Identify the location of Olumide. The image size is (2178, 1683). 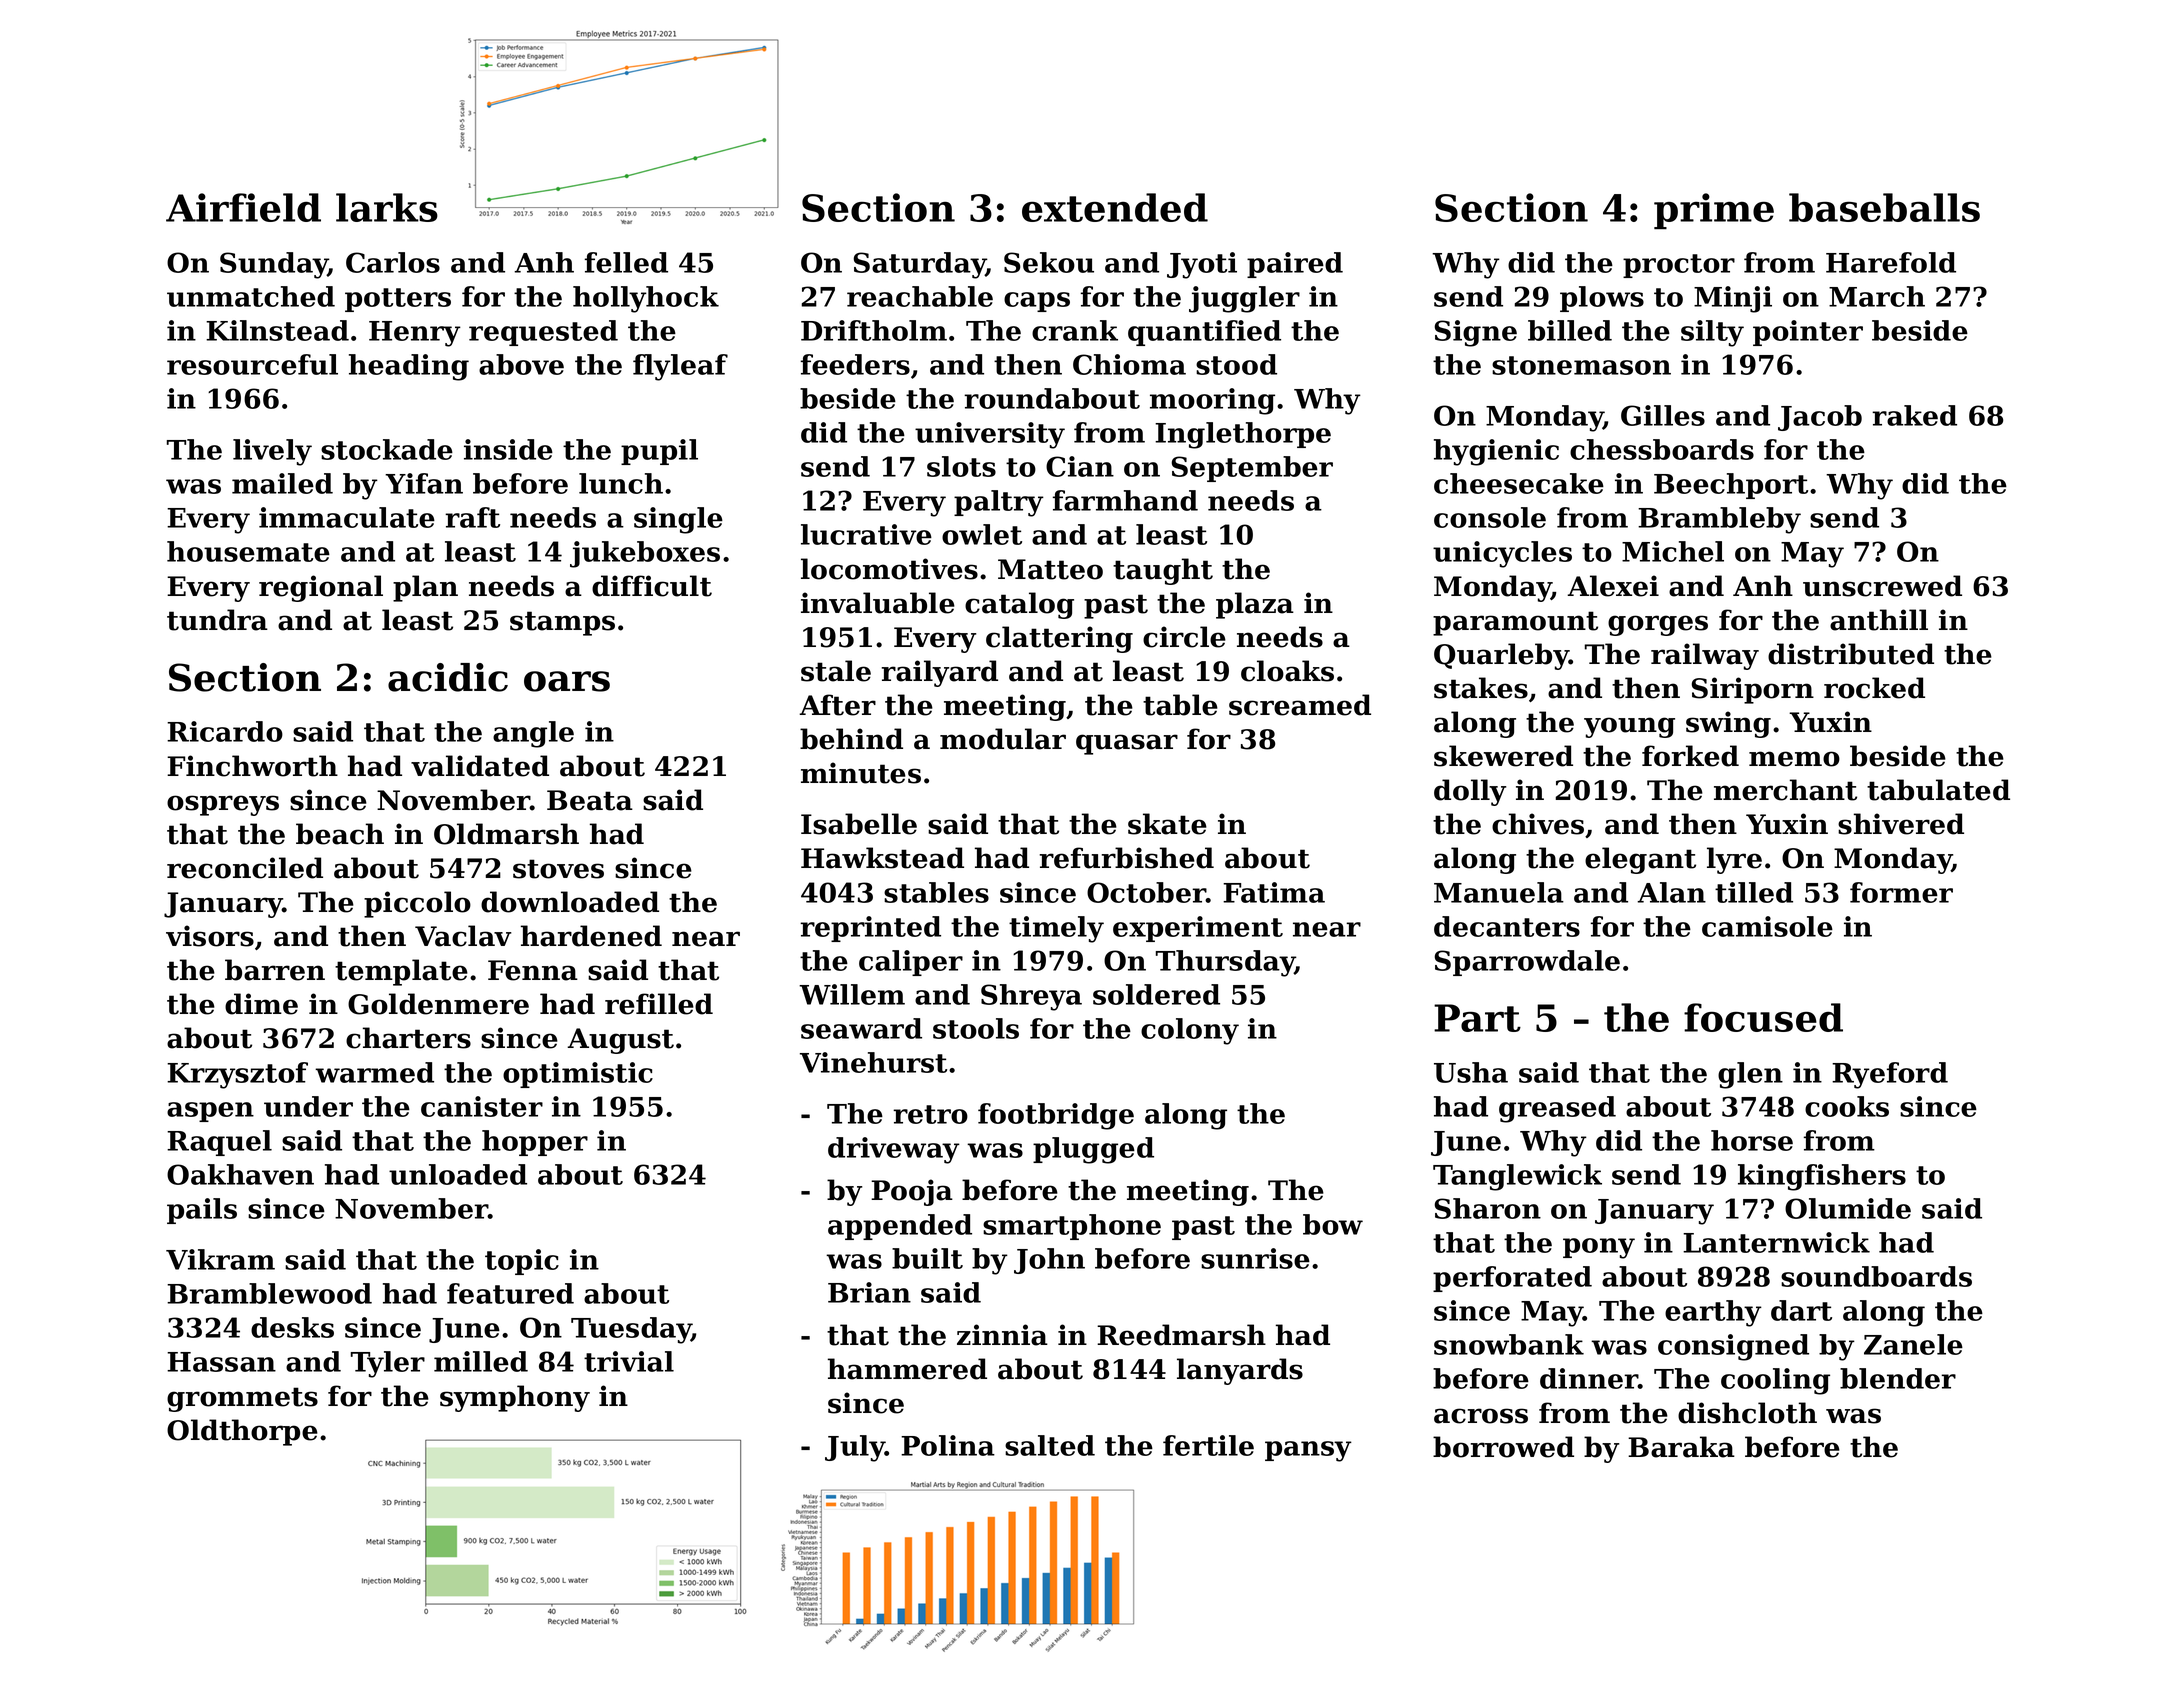
(1848, 1208).
